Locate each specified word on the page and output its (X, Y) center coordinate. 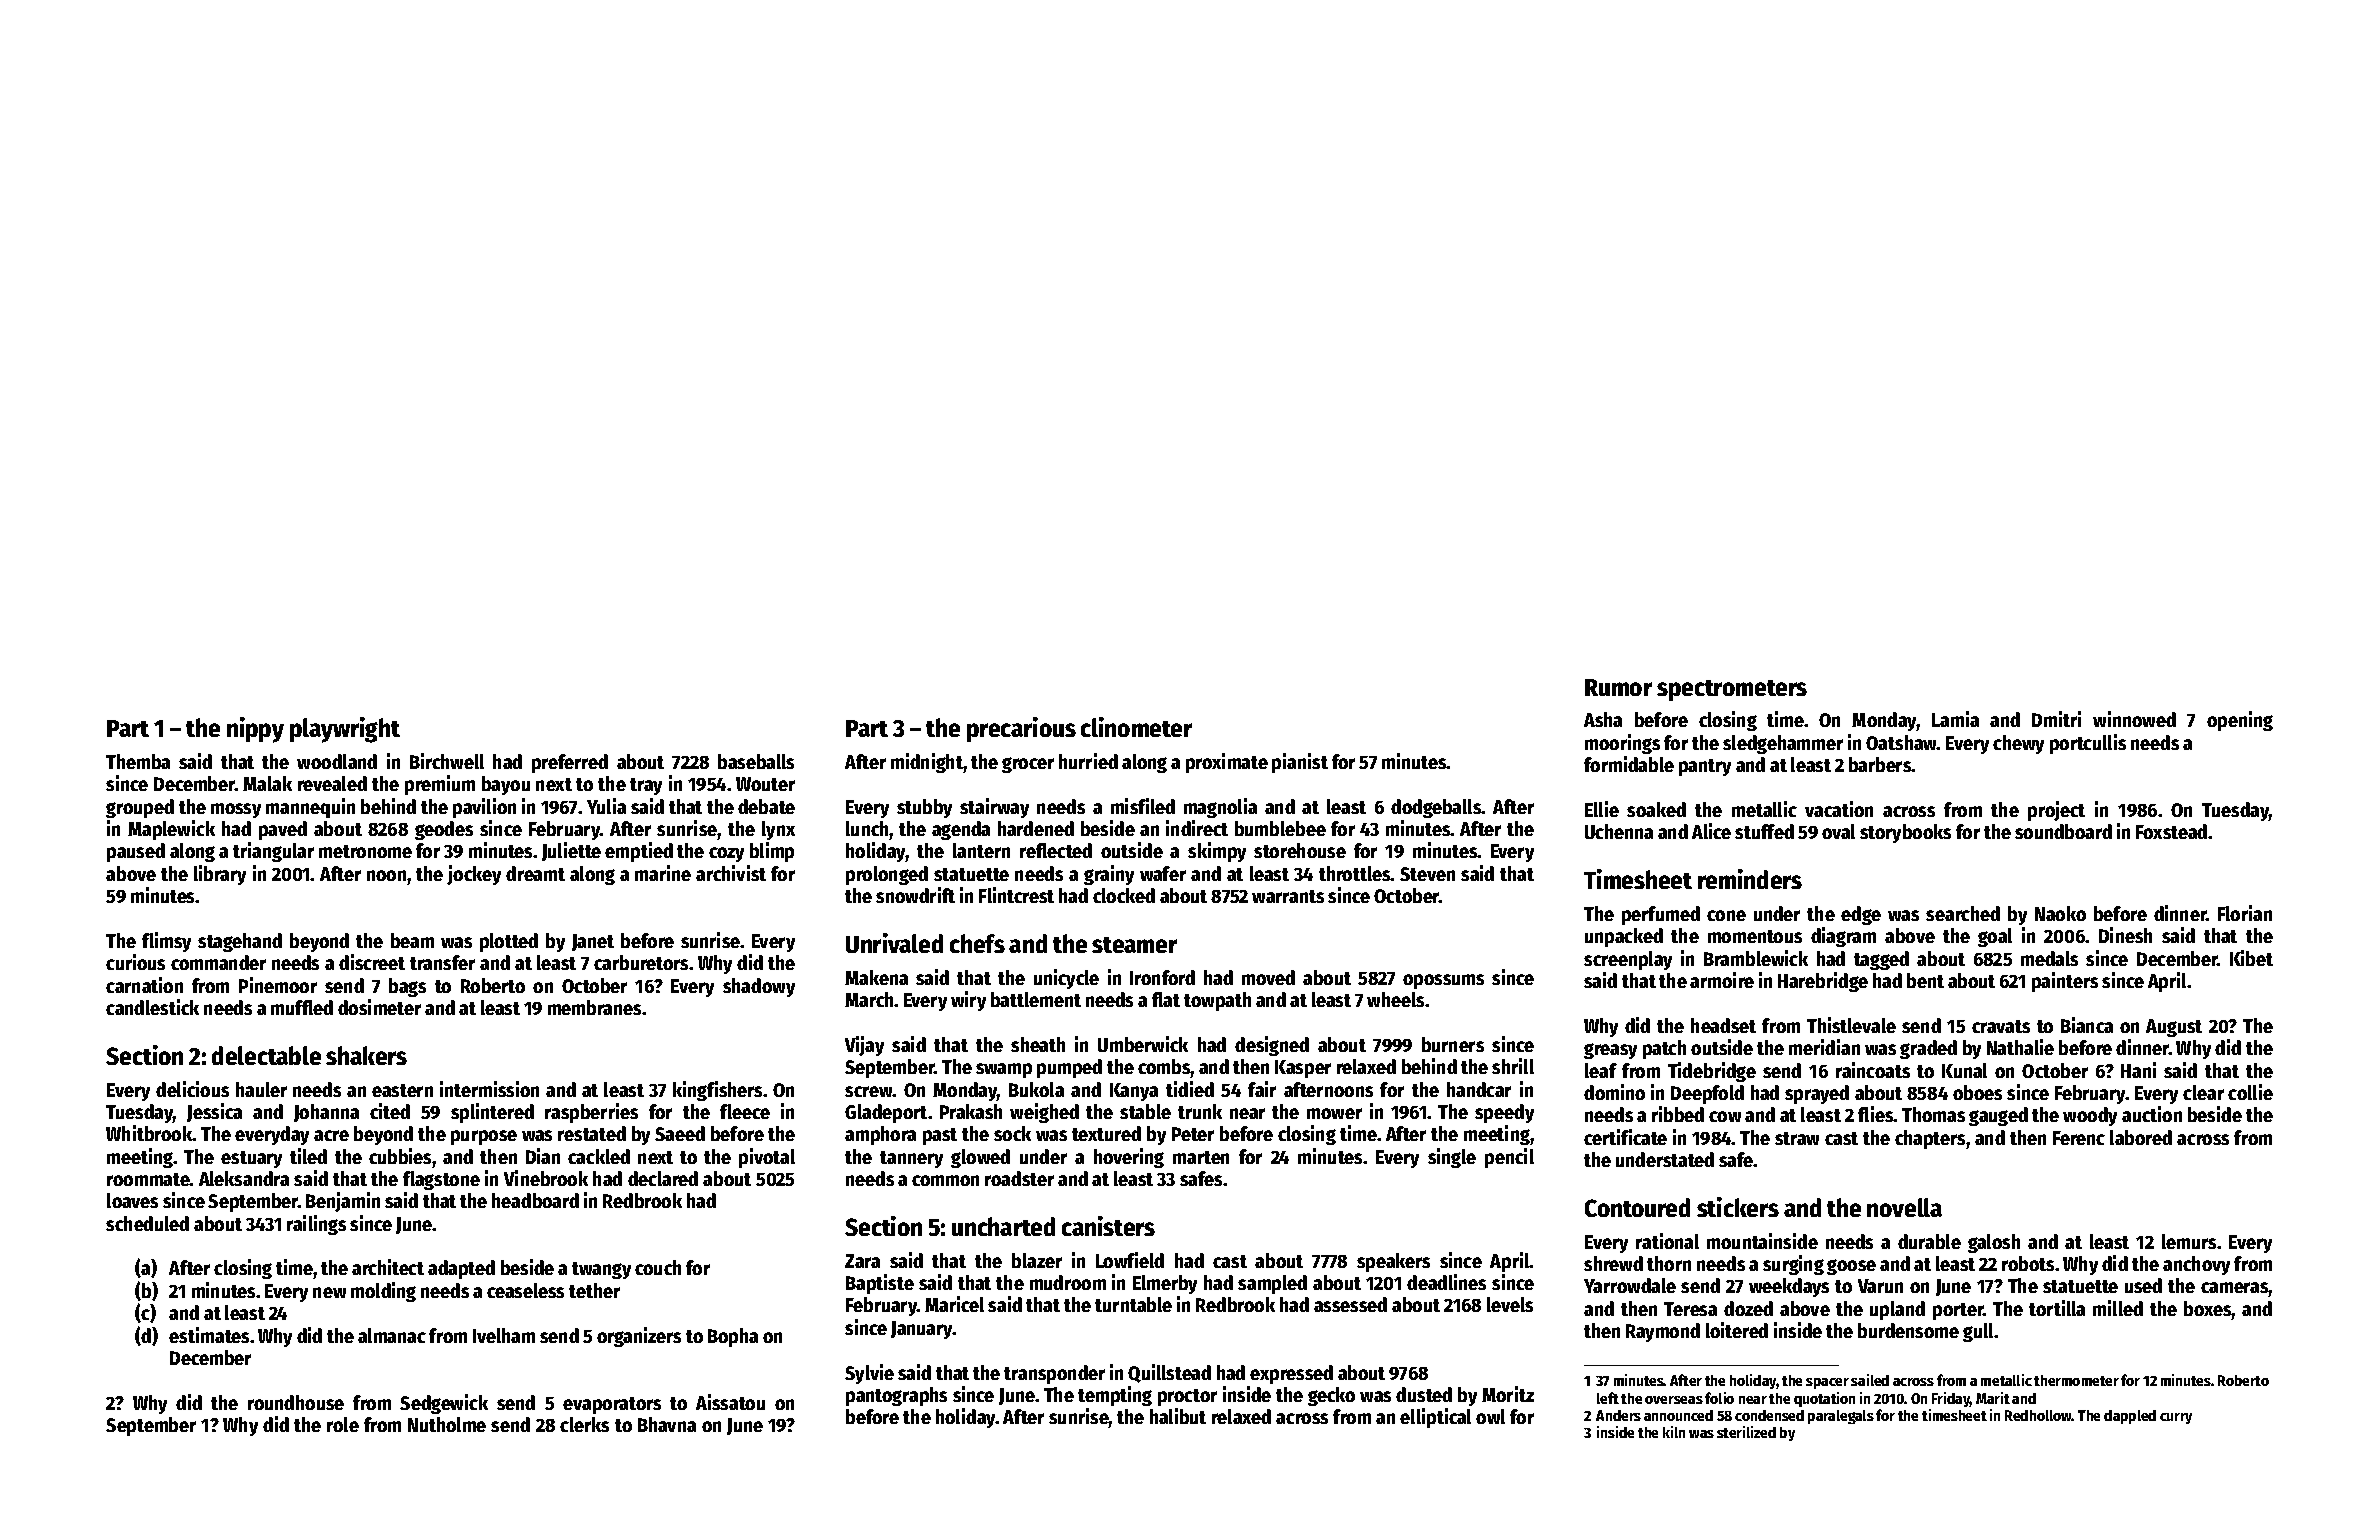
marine (663, 873)
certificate (1625, 1137)
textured (1106, 1133)
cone (1726, 915)
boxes (2208, 1308)
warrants (1288, 896)
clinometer (1136, 727)
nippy (255, 730)
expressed (1291, 1374)
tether (594, 1290)
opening (2240, 721)
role (343, 1424)
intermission (489, 1089)
